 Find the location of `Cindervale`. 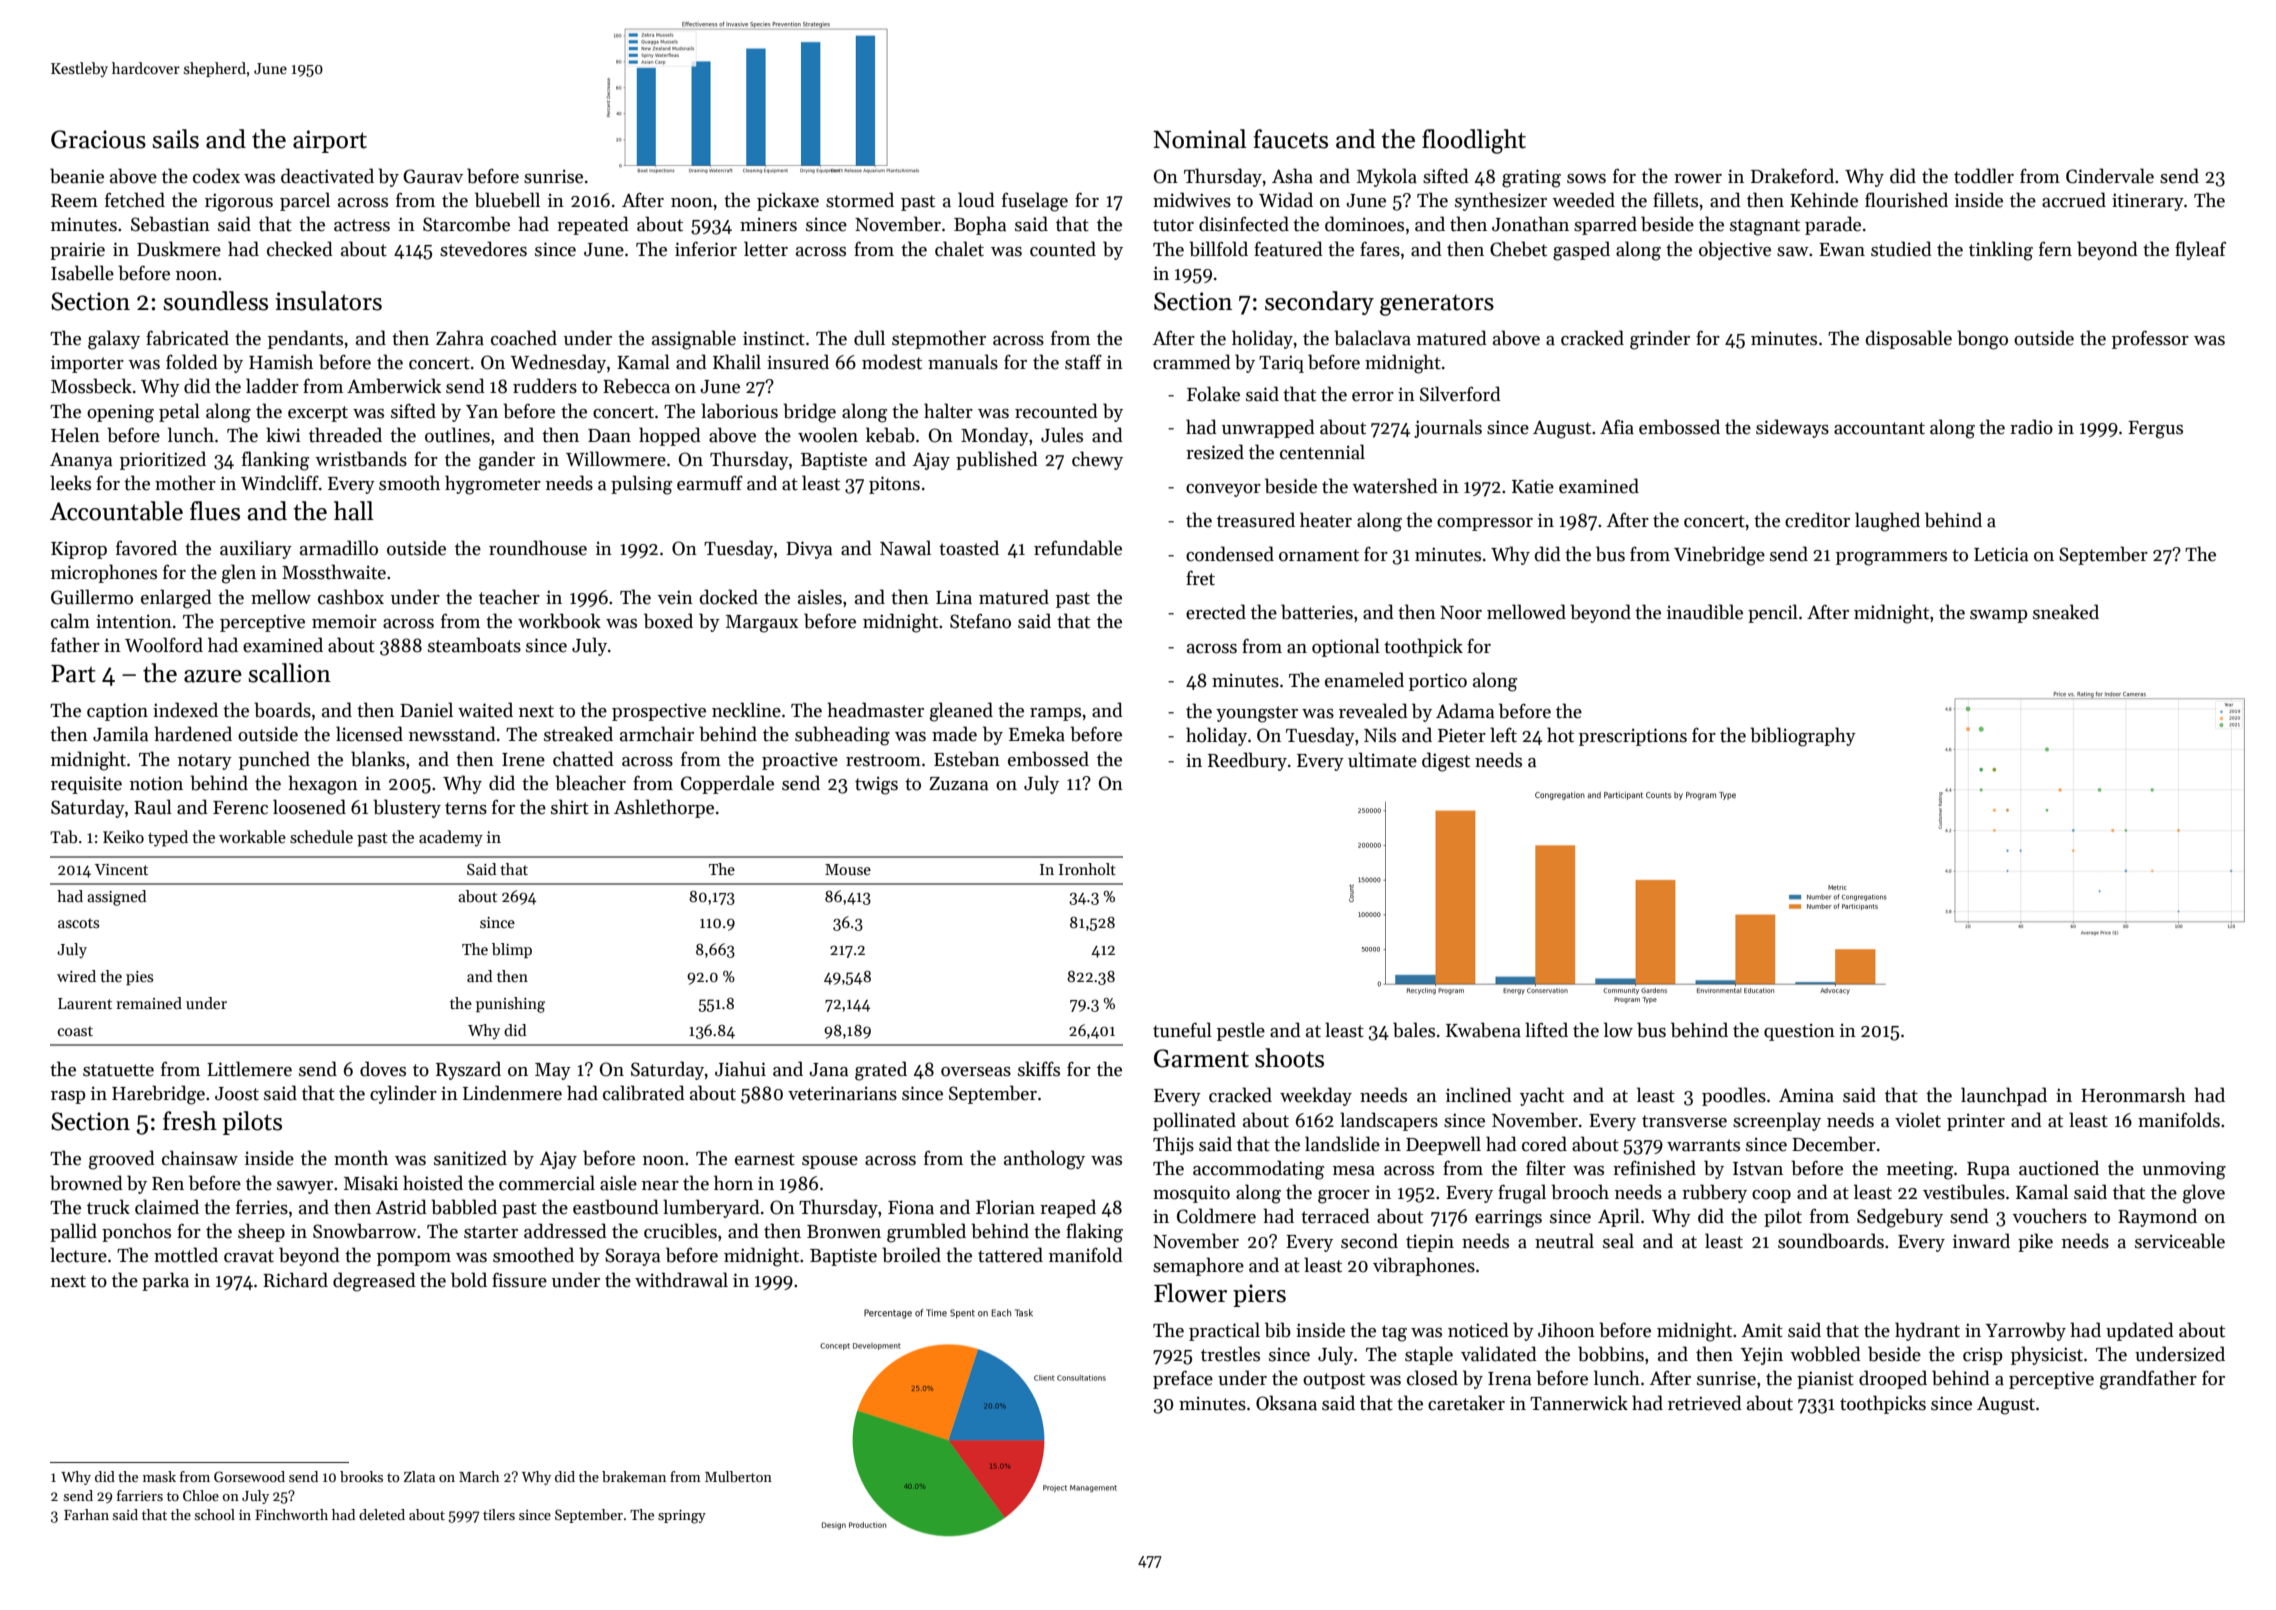

Cindervale is located at coordinates (2110, 176).
